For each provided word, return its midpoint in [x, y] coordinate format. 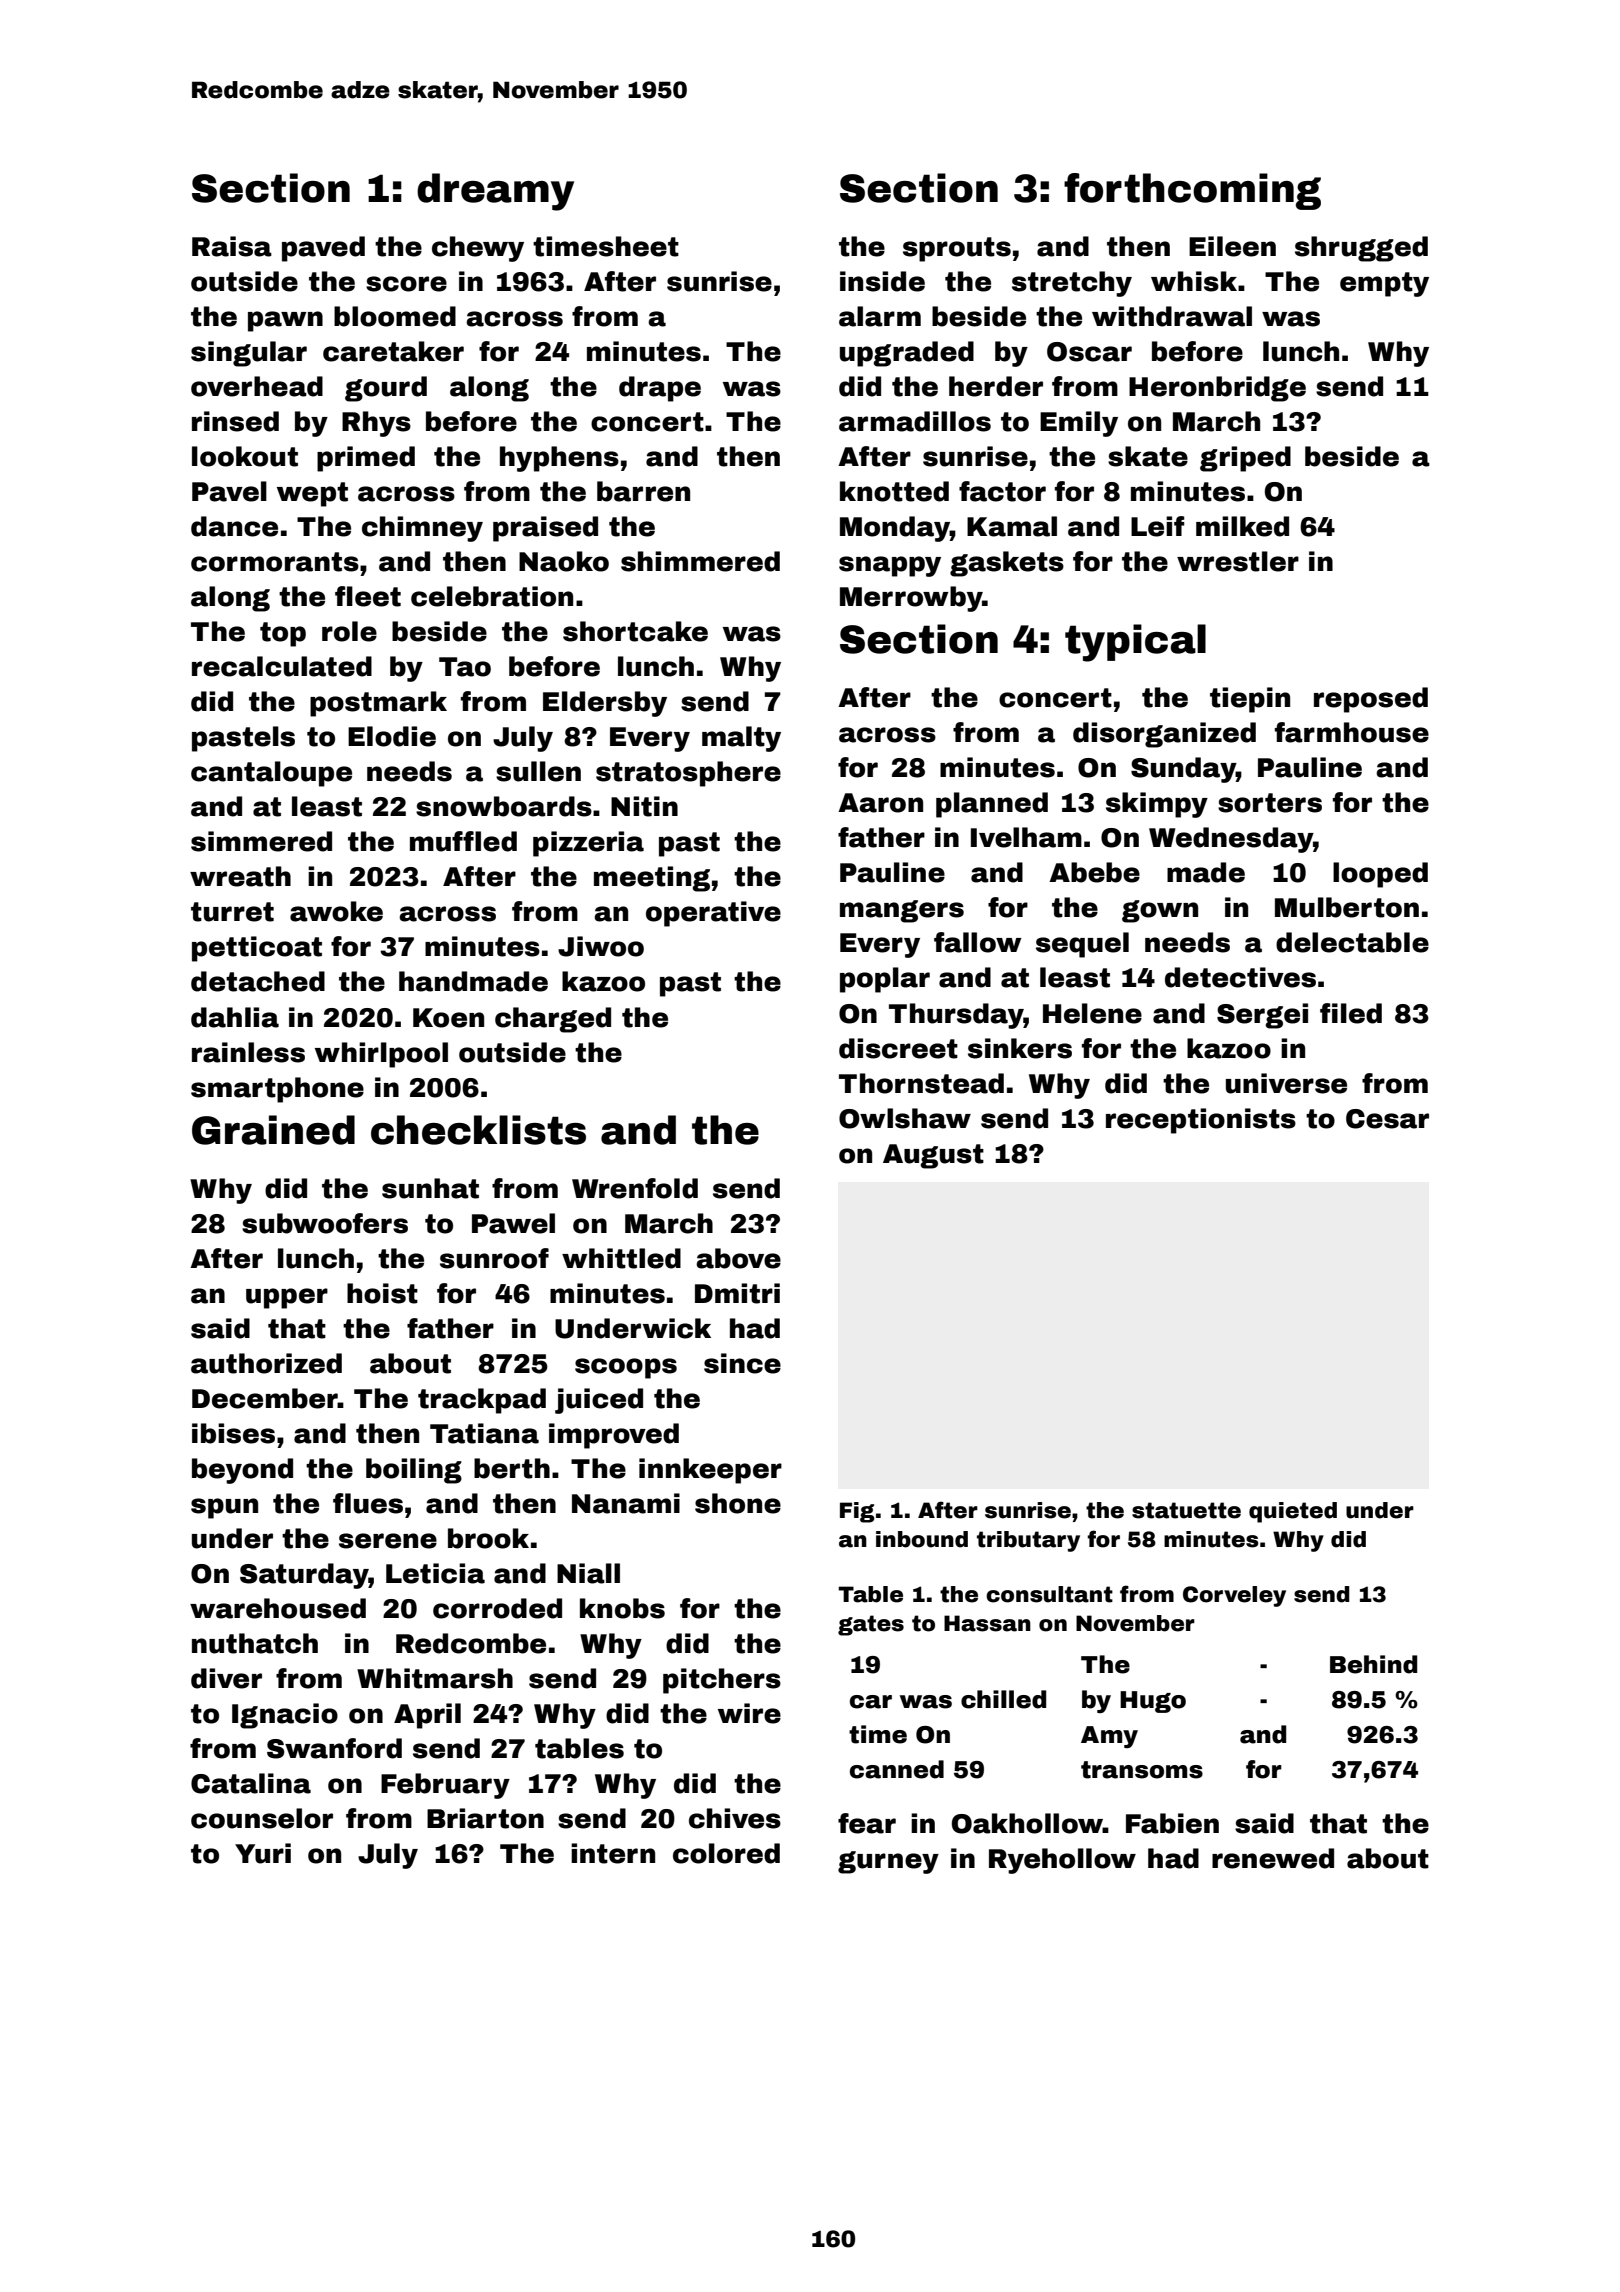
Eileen [1232, 246]
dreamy [495, 192]
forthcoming [1192, 191]
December [265, 1398]
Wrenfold [635, 1188]
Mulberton [1347, 907]
